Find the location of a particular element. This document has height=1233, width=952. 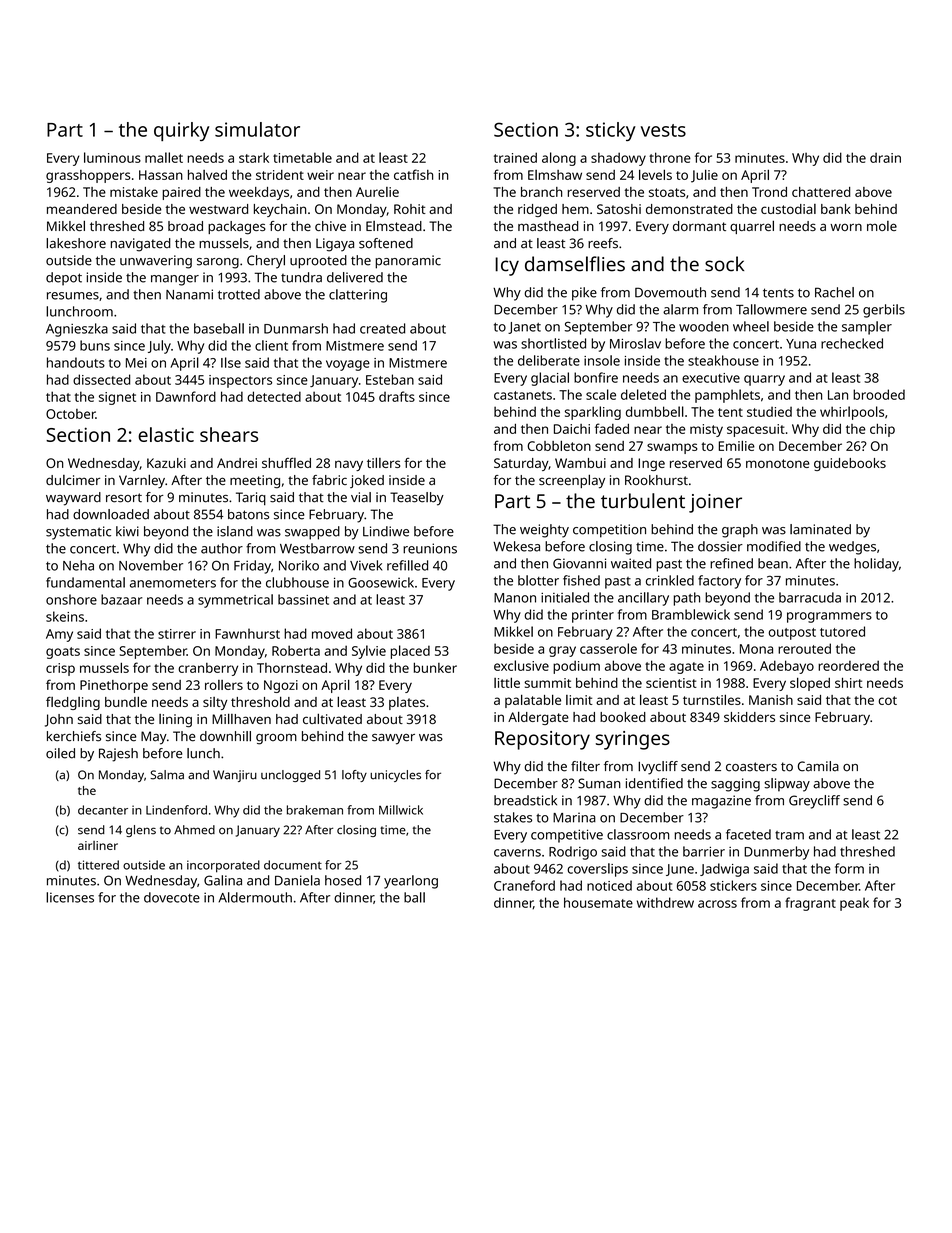

clattering is located at coordinates (358, 296).
